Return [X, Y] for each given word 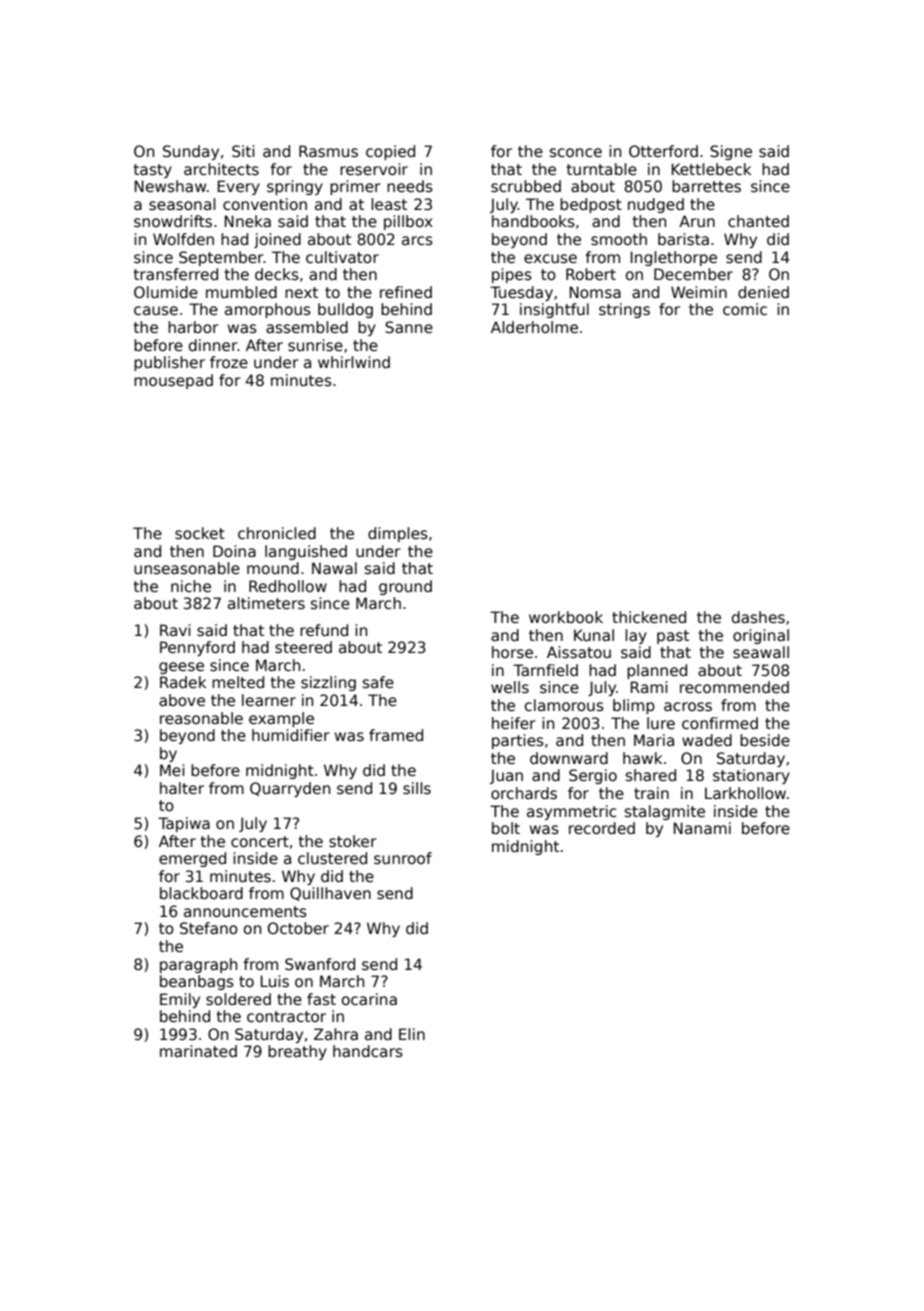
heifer [514, 723]
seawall [761, 652]
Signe [731, 152]
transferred [175, 274]
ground [405, 587]
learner [269, 700]
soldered [238, 999]
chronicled [277, 533]
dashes [758, 617]
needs [410, 186]
